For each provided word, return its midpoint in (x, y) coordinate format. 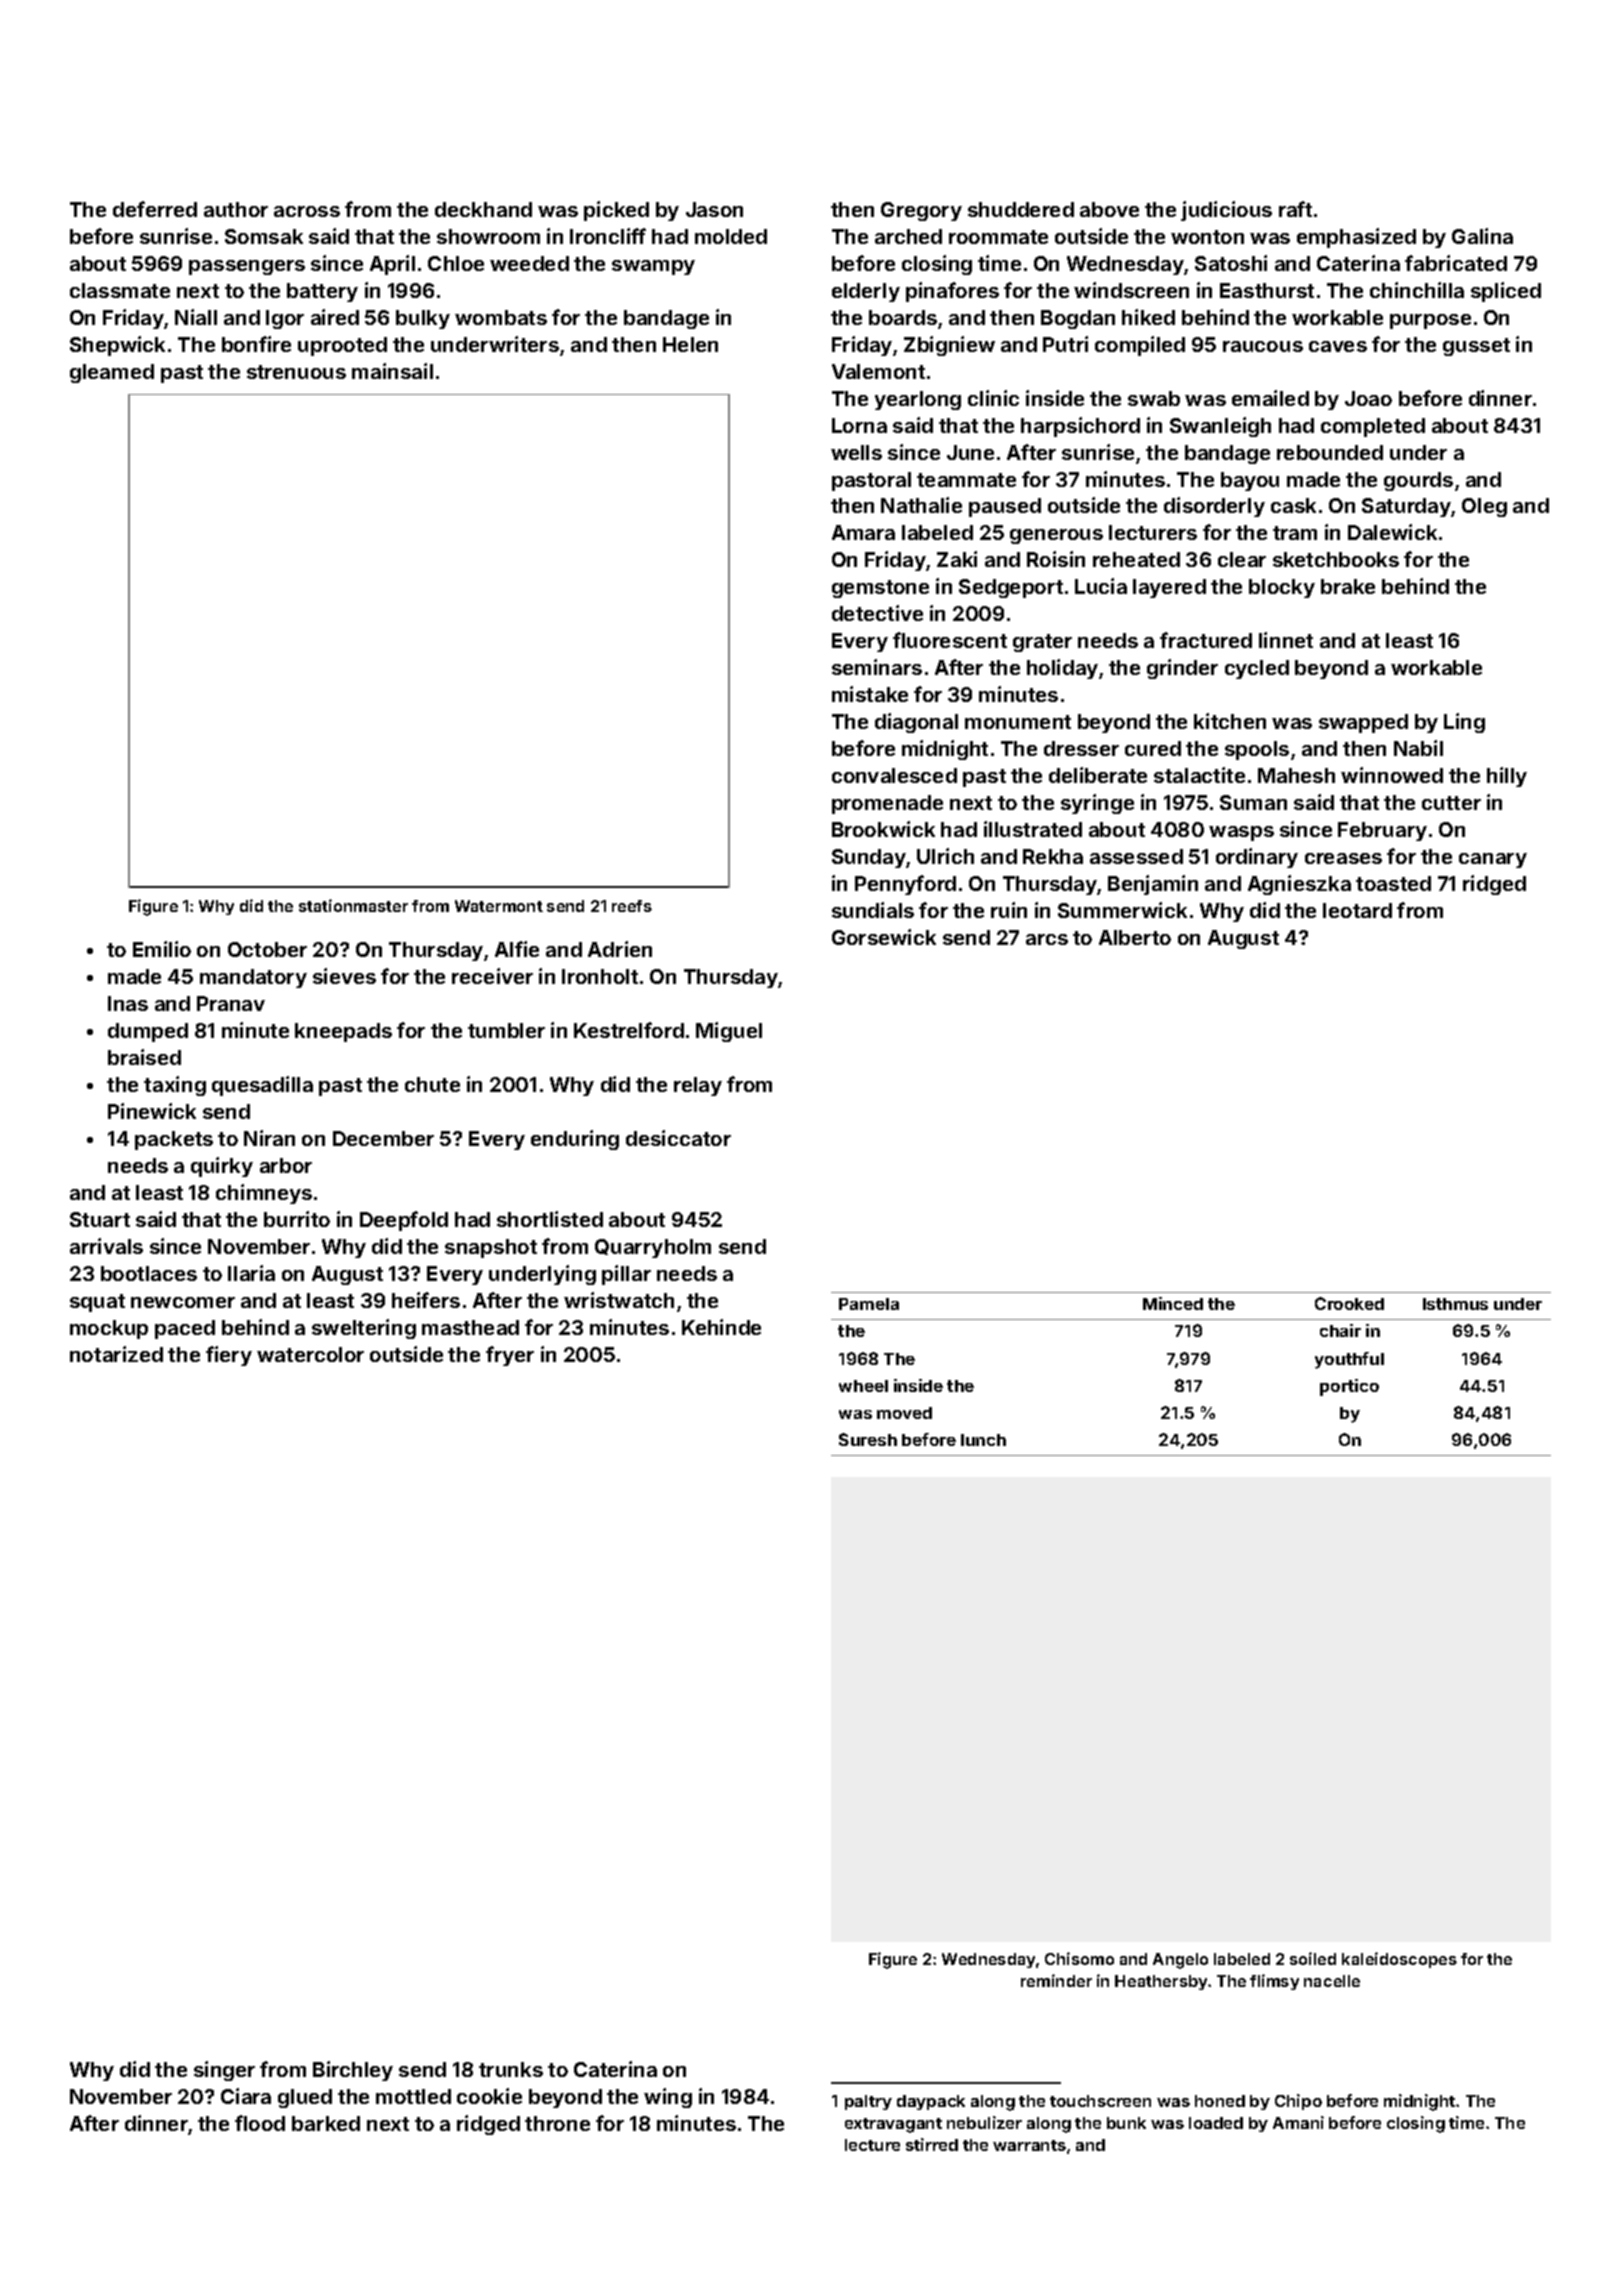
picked (616, 211)
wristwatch (619, 1300)
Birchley (353, 2071)
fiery (229, 1356)
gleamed (112, 373)
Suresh (868, 1439)
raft (1295, 209)
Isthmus (1455, 1304)
